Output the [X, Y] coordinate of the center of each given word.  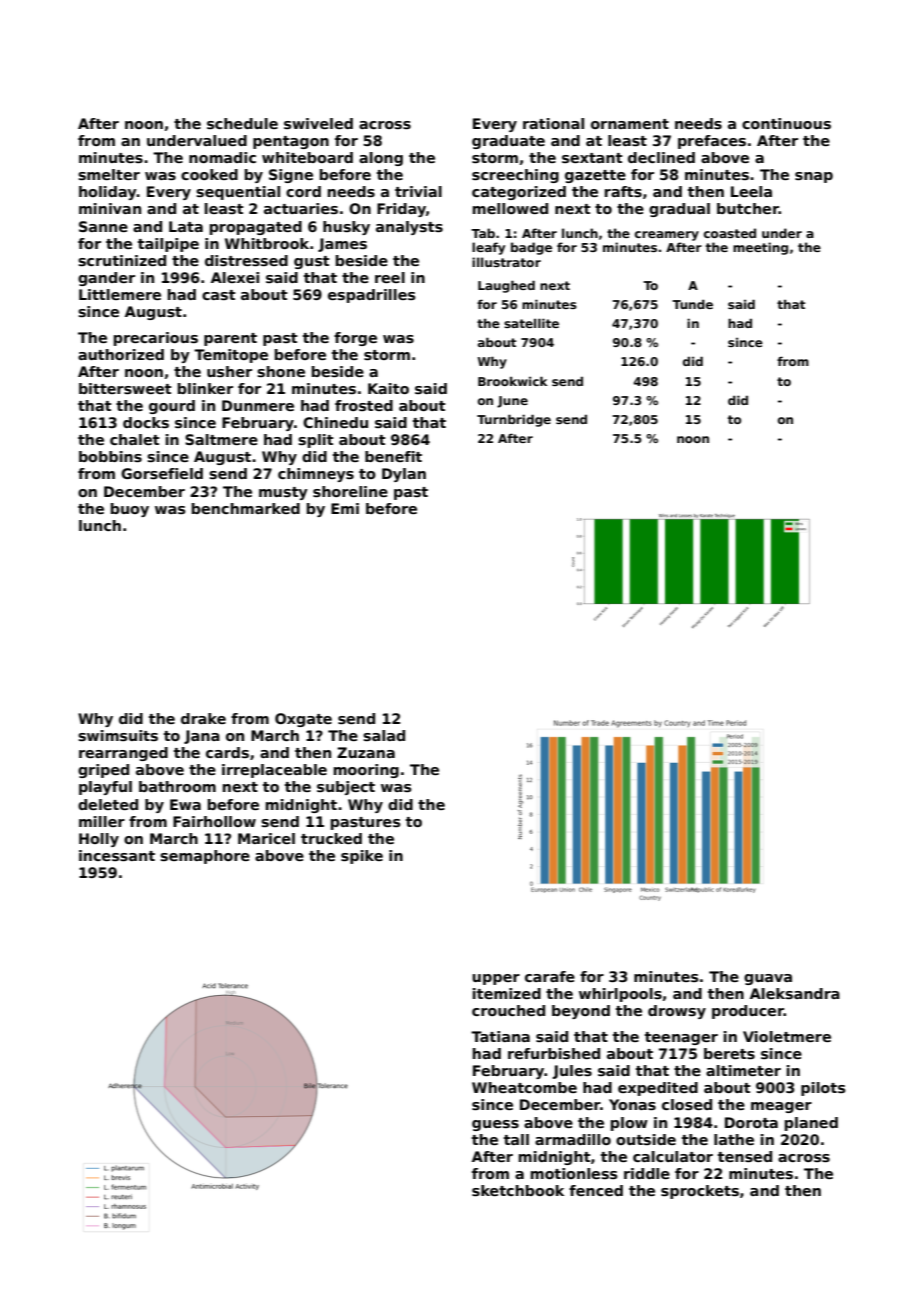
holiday [108, 193]
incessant [117, 855]
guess [495, 1125]
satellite [531, 323]
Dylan [404, 475]
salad [384, 735]
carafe [550, 976]
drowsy [677, 1012]
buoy [130, 510]
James [342, 245]
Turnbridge [514, 420]
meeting [760, 248]
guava [768, 979]
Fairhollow [214, 821]
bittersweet [125, 388]
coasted [730, 233]
